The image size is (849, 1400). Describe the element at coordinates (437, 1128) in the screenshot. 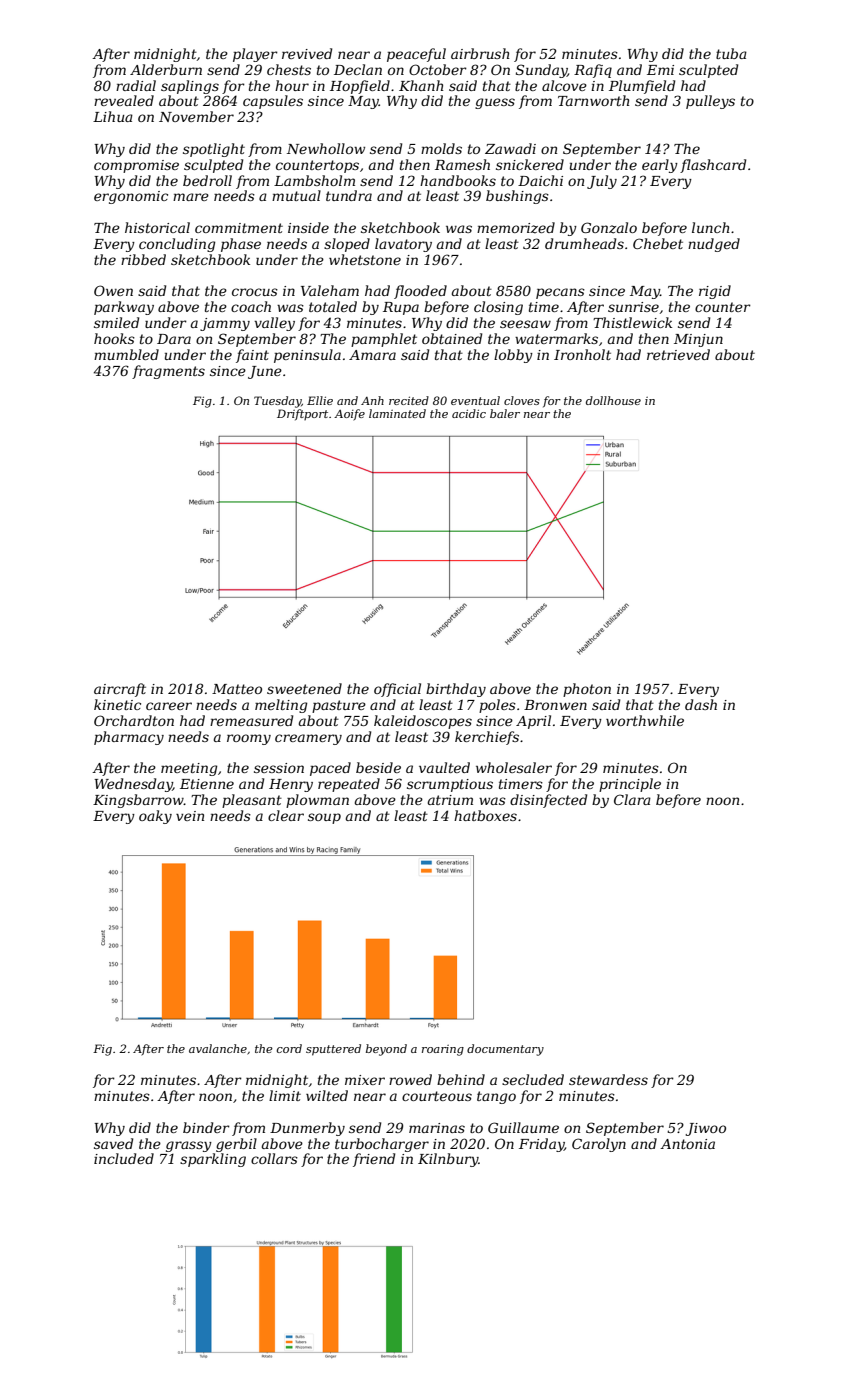

I see `marinas` at that location.
